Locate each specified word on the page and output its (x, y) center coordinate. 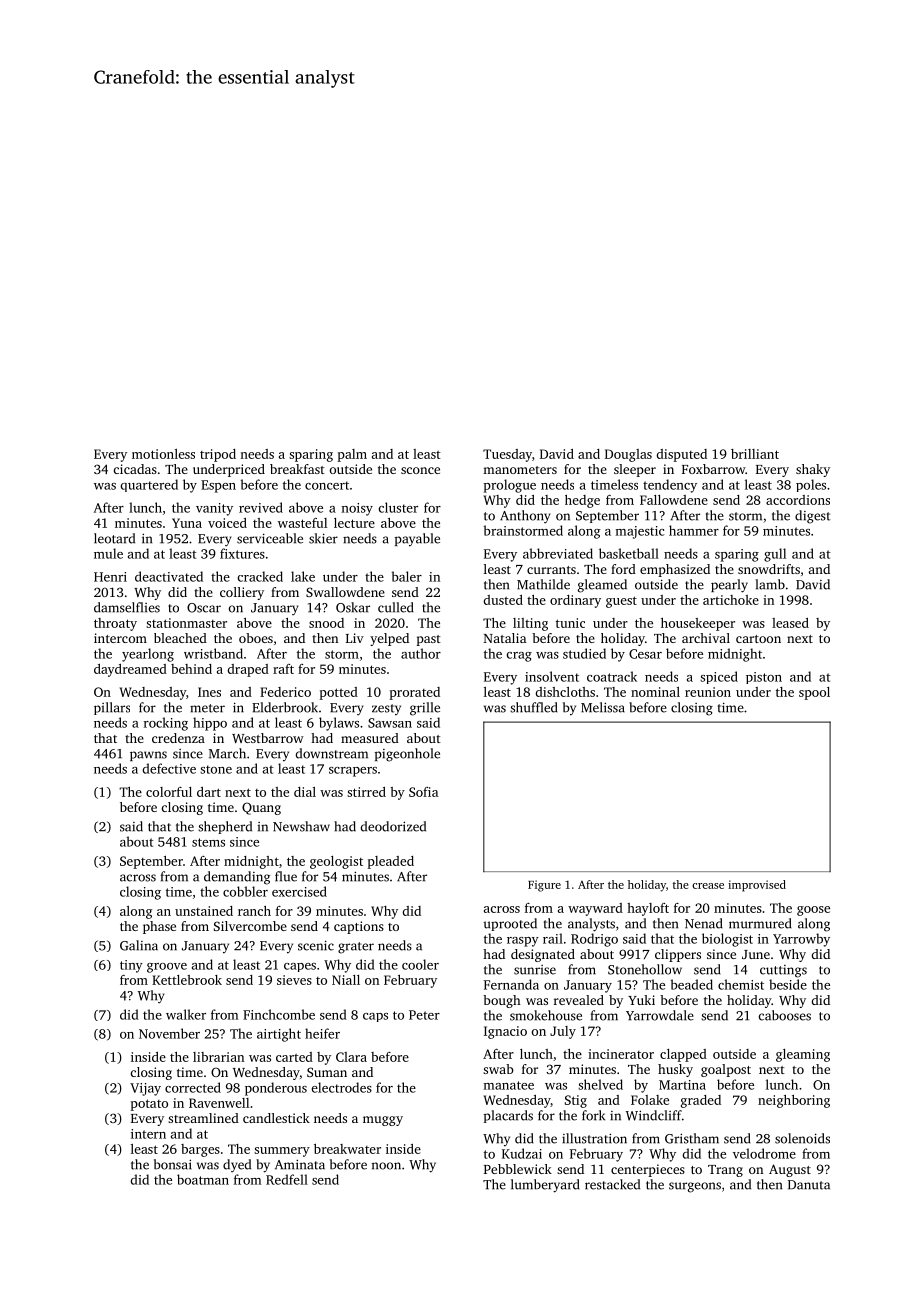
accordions (798, 500)
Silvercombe (250, 926)
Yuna (187, 523)
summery (282, 1152)
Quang (261, 808)
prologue (510, 486)
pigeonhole (407, 755)
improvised (757, 886)
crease (708, 886)
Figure (544, 886)
